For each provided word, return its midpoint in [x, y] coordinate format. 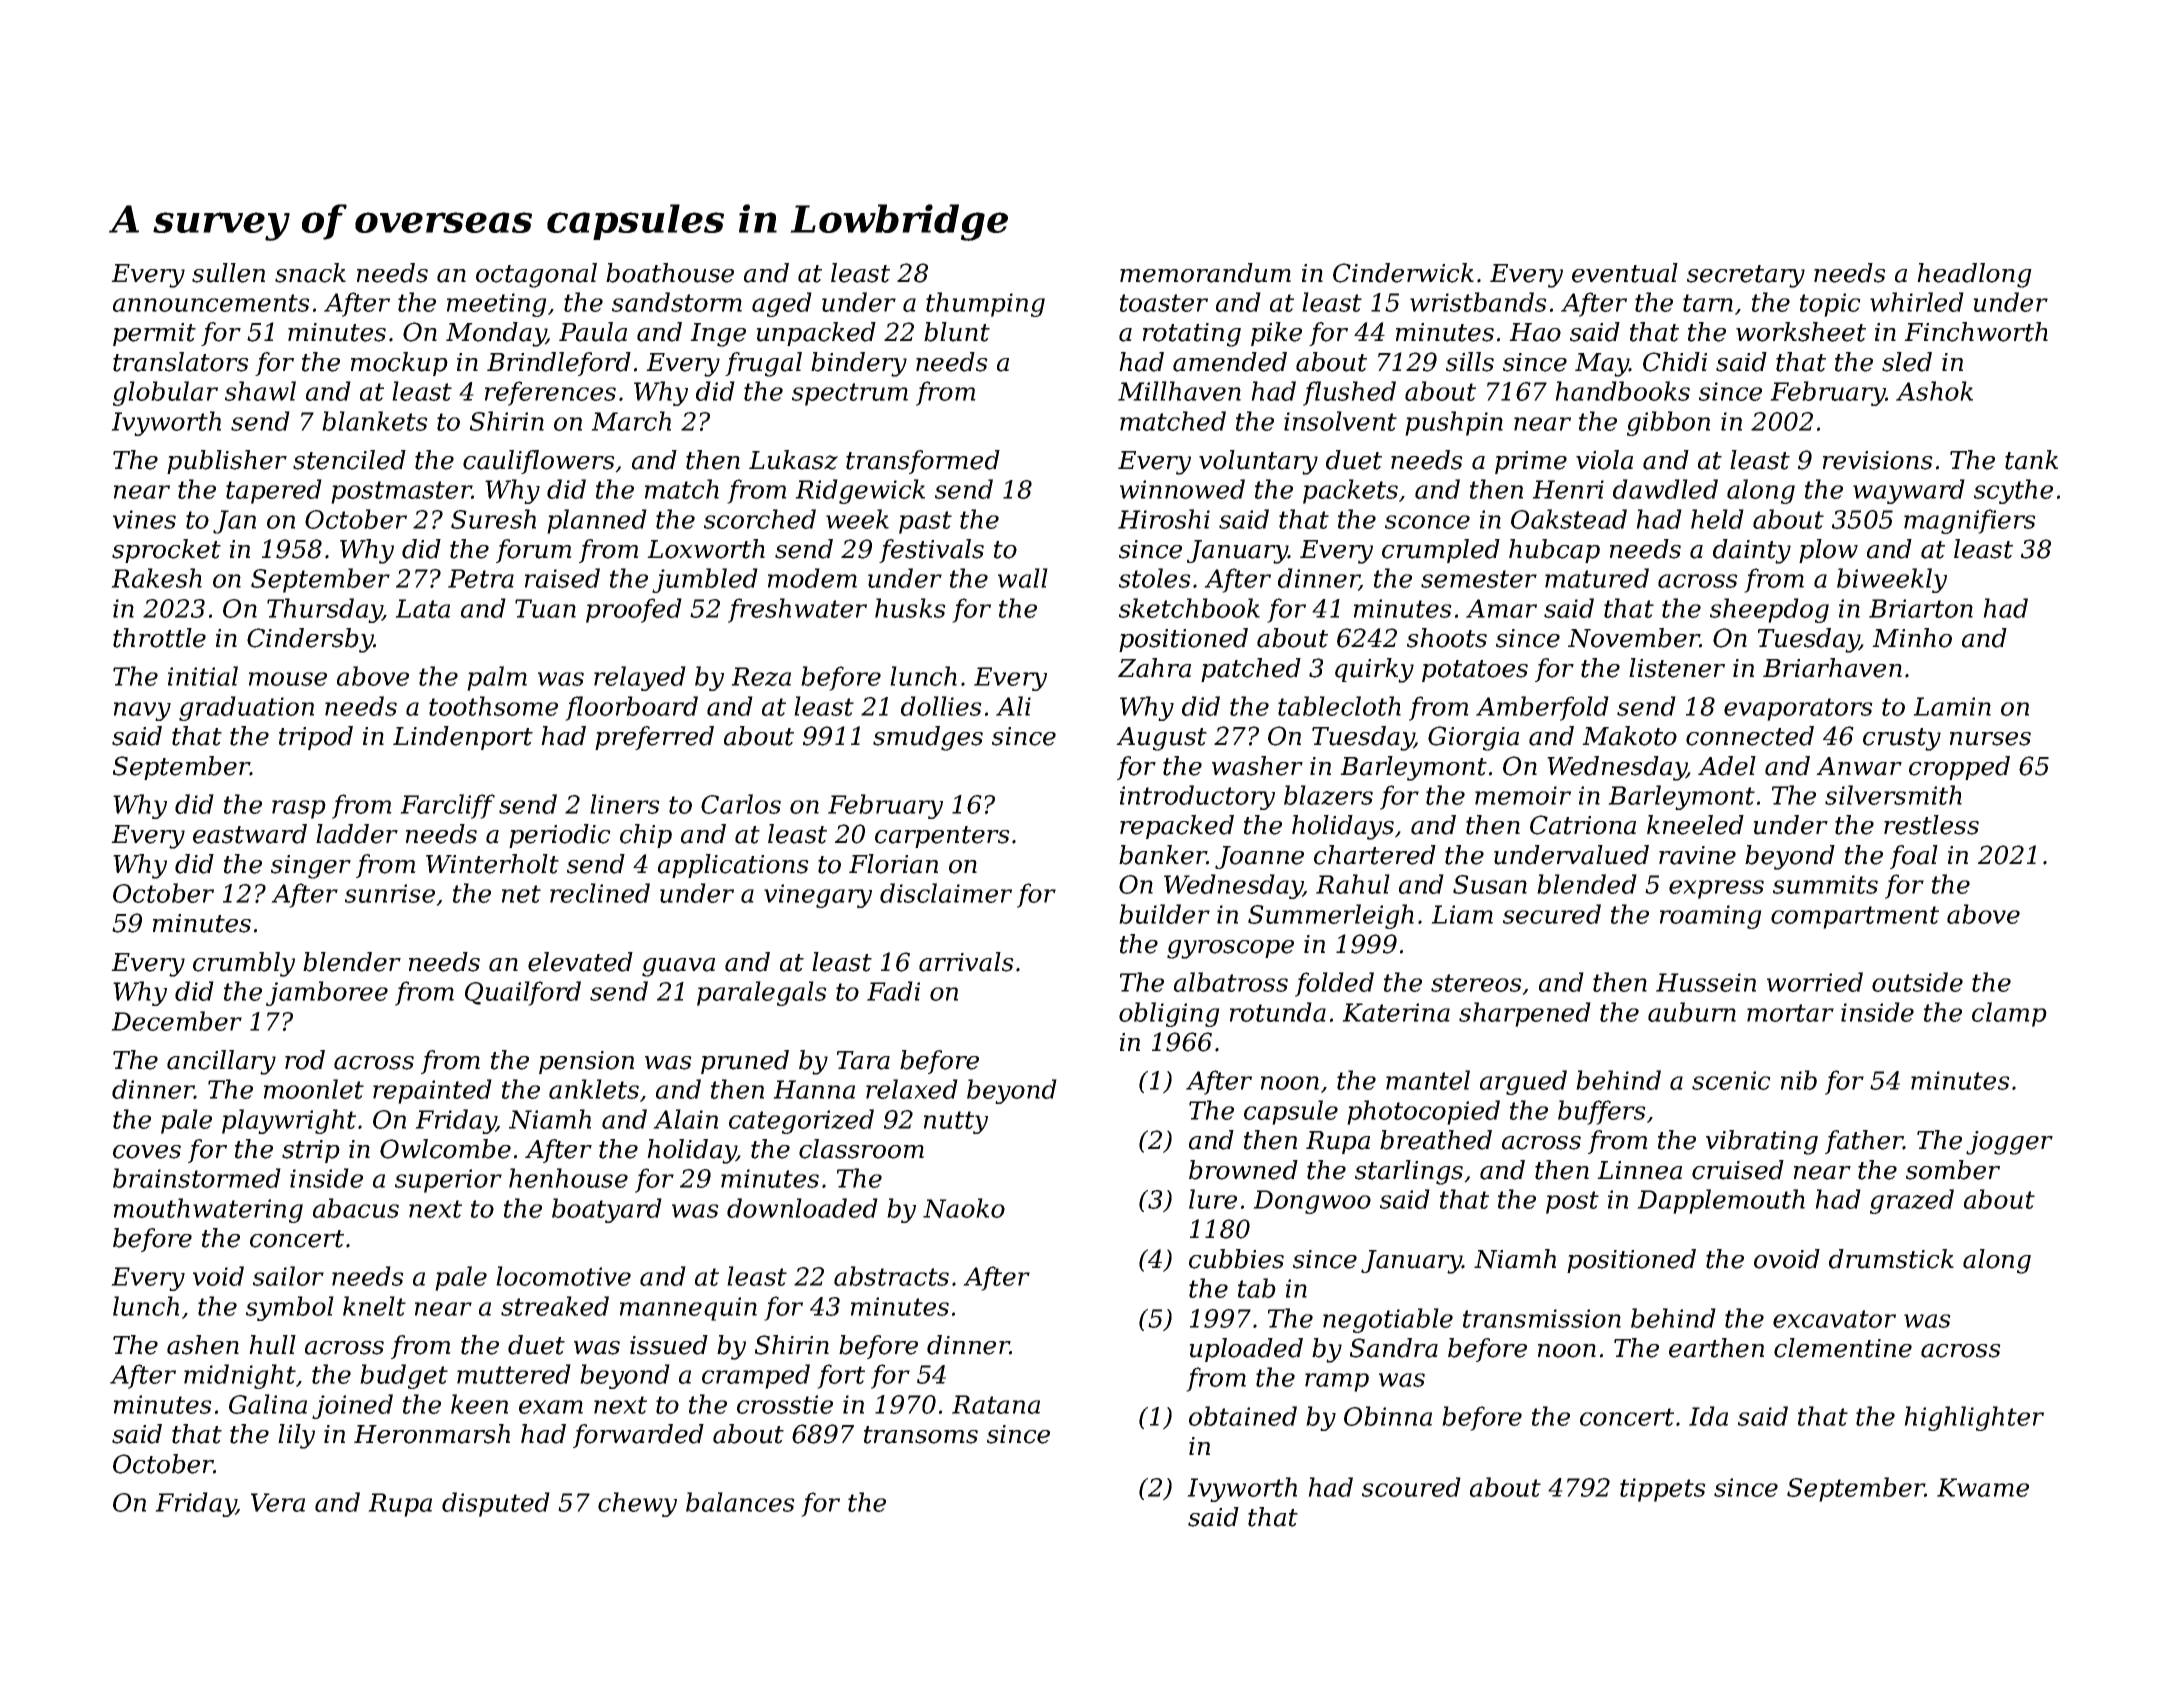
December [176, 1021]
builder [1164, 914]
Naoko [964, 1208]
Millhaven [1179, 391]
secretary [1746, 276]
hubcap [1554, 551]
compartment [1855, 917]
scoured [1411, 1487]
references [550, 393]
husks [910, 608]
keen [479, 1404]
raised [562, 578]
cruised [1738, 1170]
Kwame [1983, 1487]
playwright [289, 1121]
